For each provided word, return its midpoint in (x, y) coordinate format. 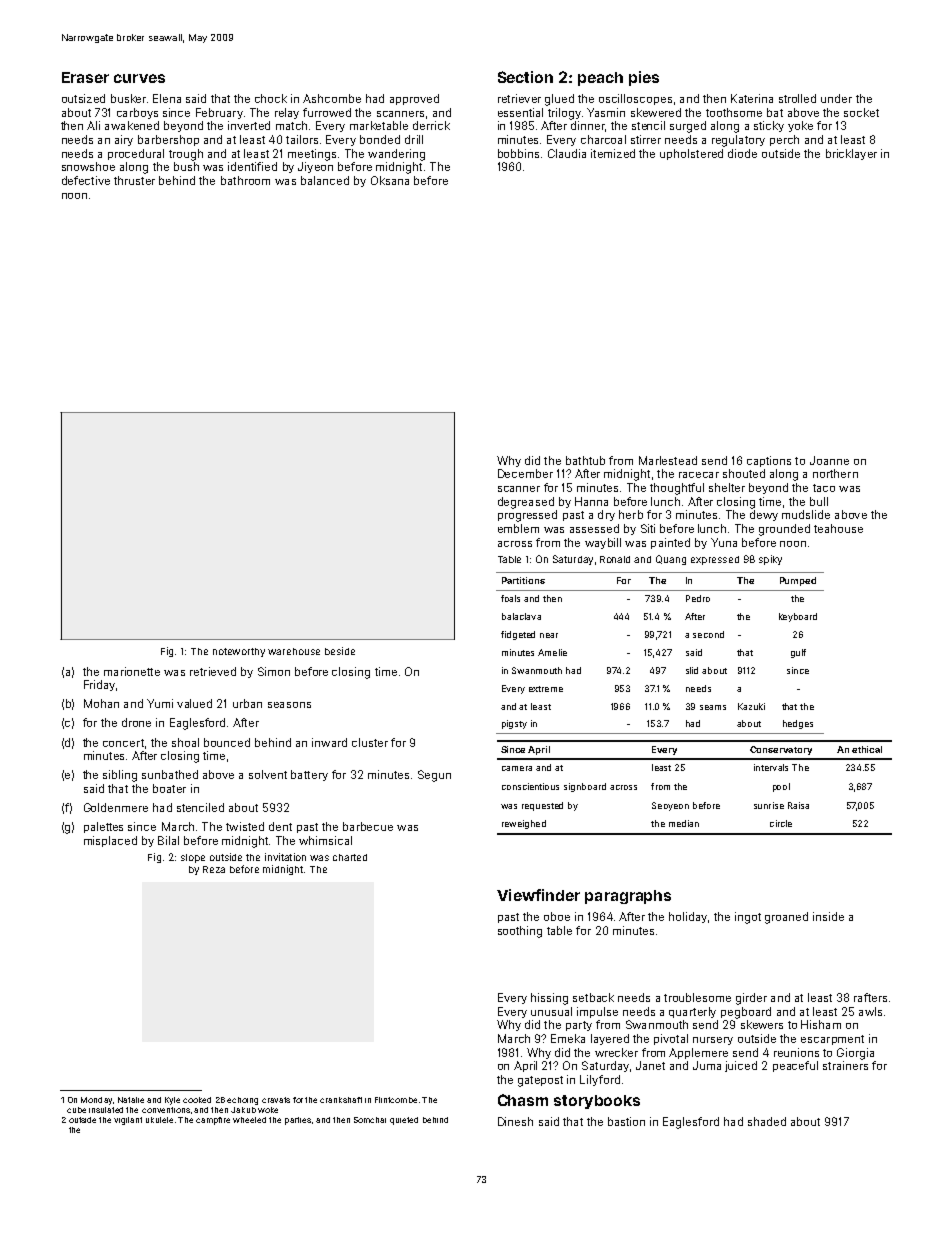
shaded (767, 1121)
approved (414, 99)
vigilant (128, 1121)
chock (271, 98)
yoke (800, 126)
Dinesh (515, 1121)
